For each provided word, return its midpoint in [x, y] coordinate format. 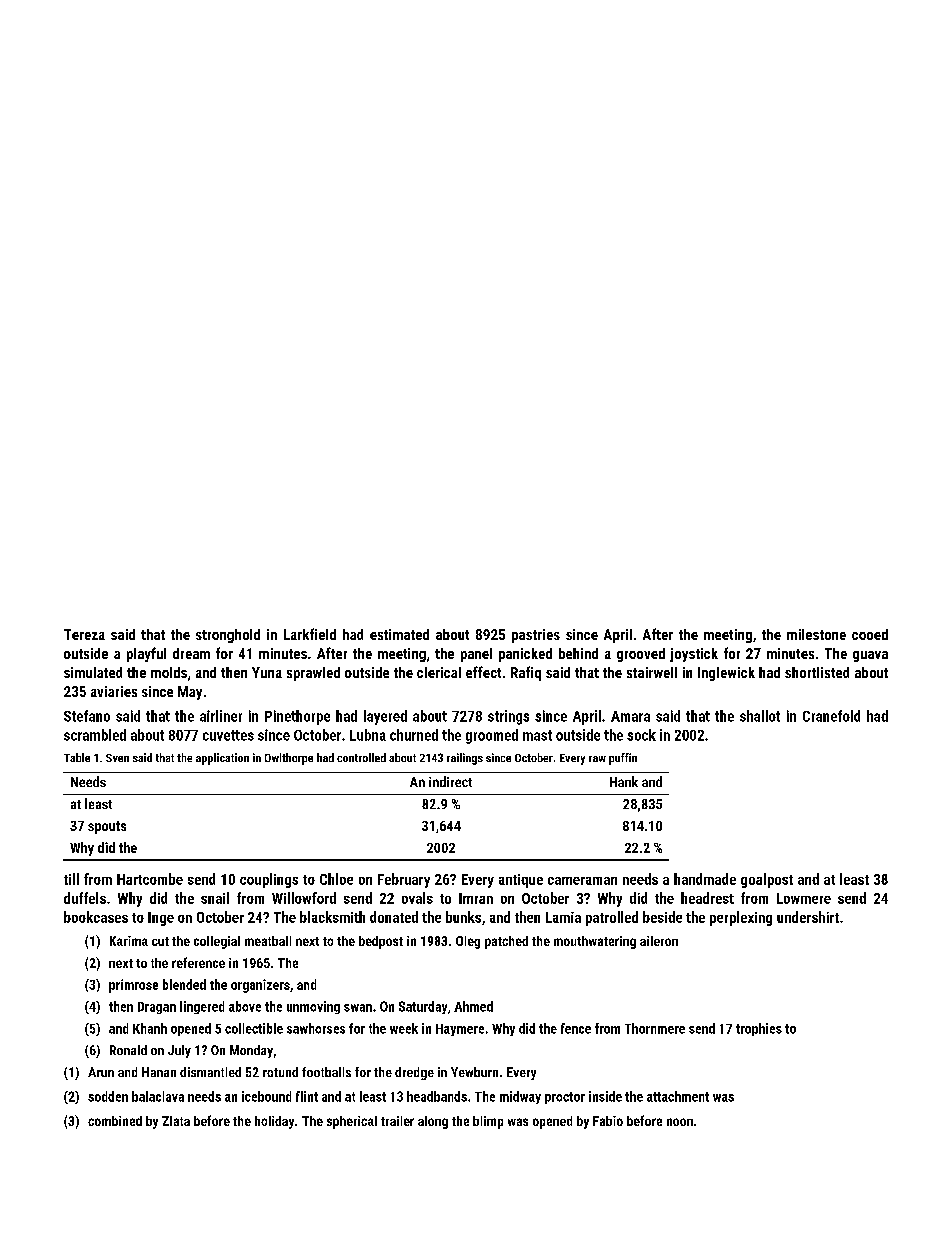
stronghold [228, 636]
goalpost [767, 880]
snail [215, 898]
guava [870, 656]
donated [394, 917]
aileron [659, 941]
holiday [274, 1122]
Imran [476, 898]
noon [680, 1122]
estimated [399, 634]
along [433, 1122]
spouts [107, 827]
